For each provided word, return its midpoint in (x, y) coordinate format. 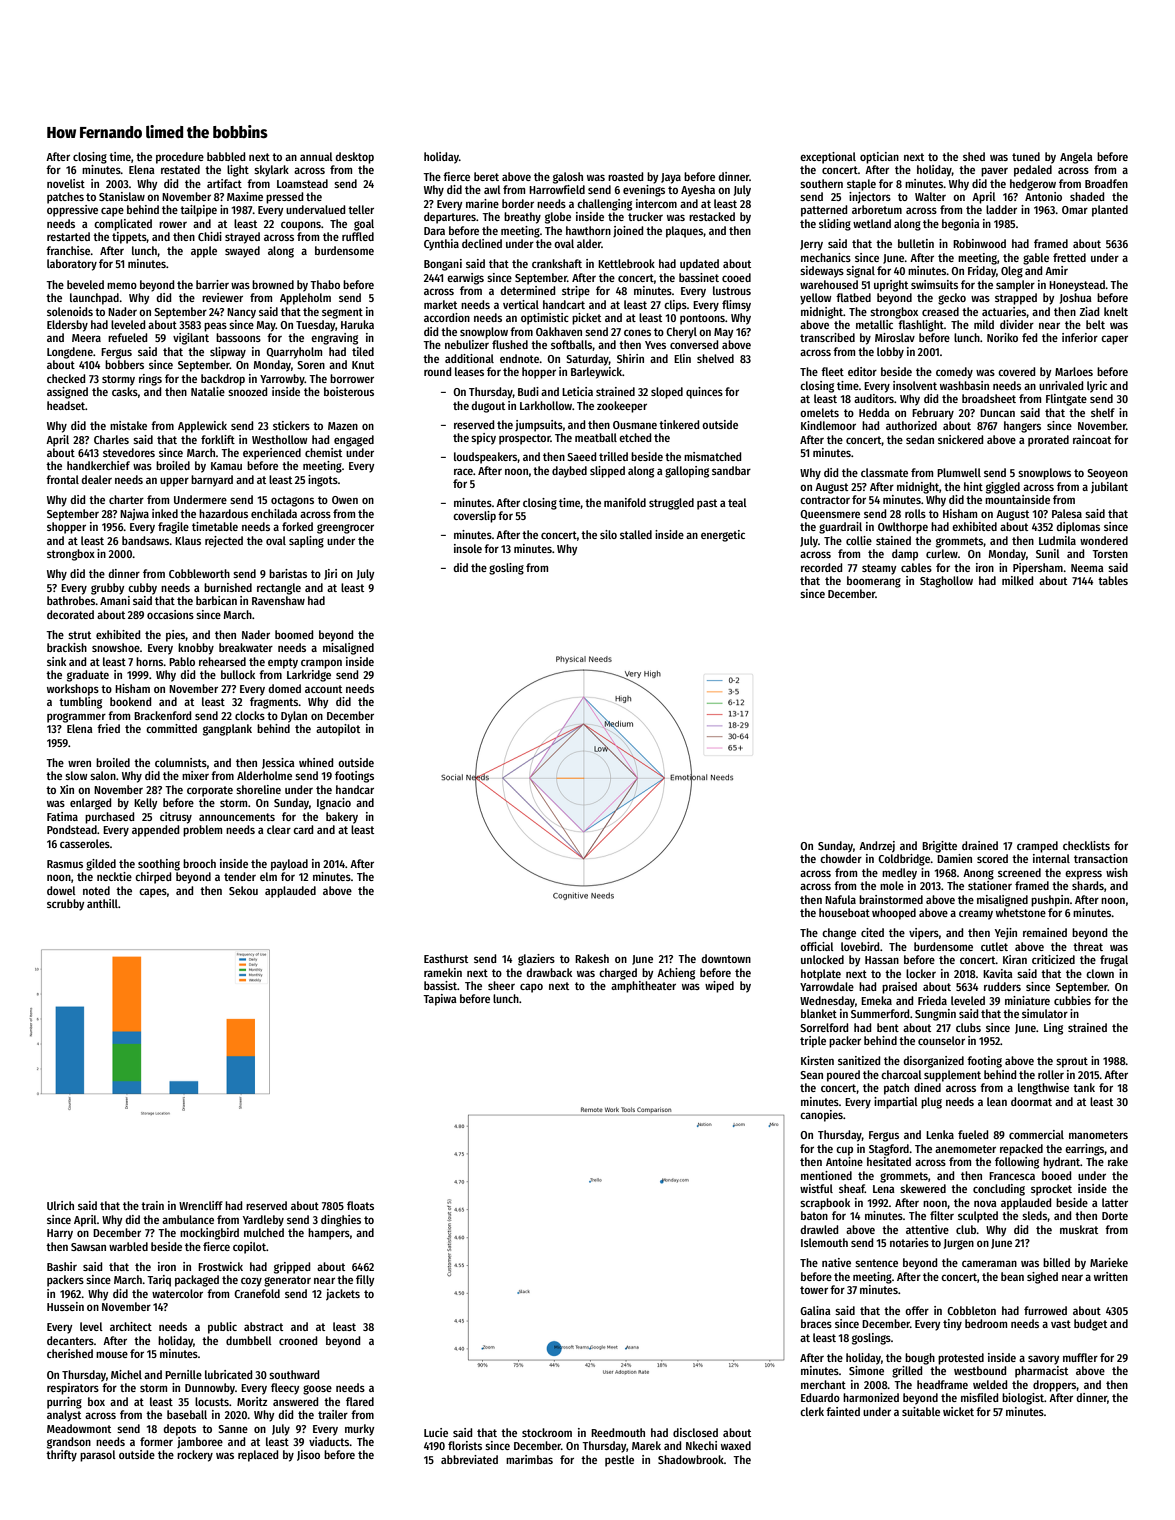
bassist (440, 985)
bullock (238, 674)
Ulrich (60, 1205)
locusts (212, 1401)
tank (1084, 1087)
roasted (626, 176)
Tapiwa (440, 1000)
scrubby (66, 905)
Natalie (208, 391)
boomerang (874, 582)
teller (361, 209)
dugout (488, 407)
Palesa (1067, 513)
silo (608, 534)
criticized (1053, 959)
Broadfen (1106, 183)
